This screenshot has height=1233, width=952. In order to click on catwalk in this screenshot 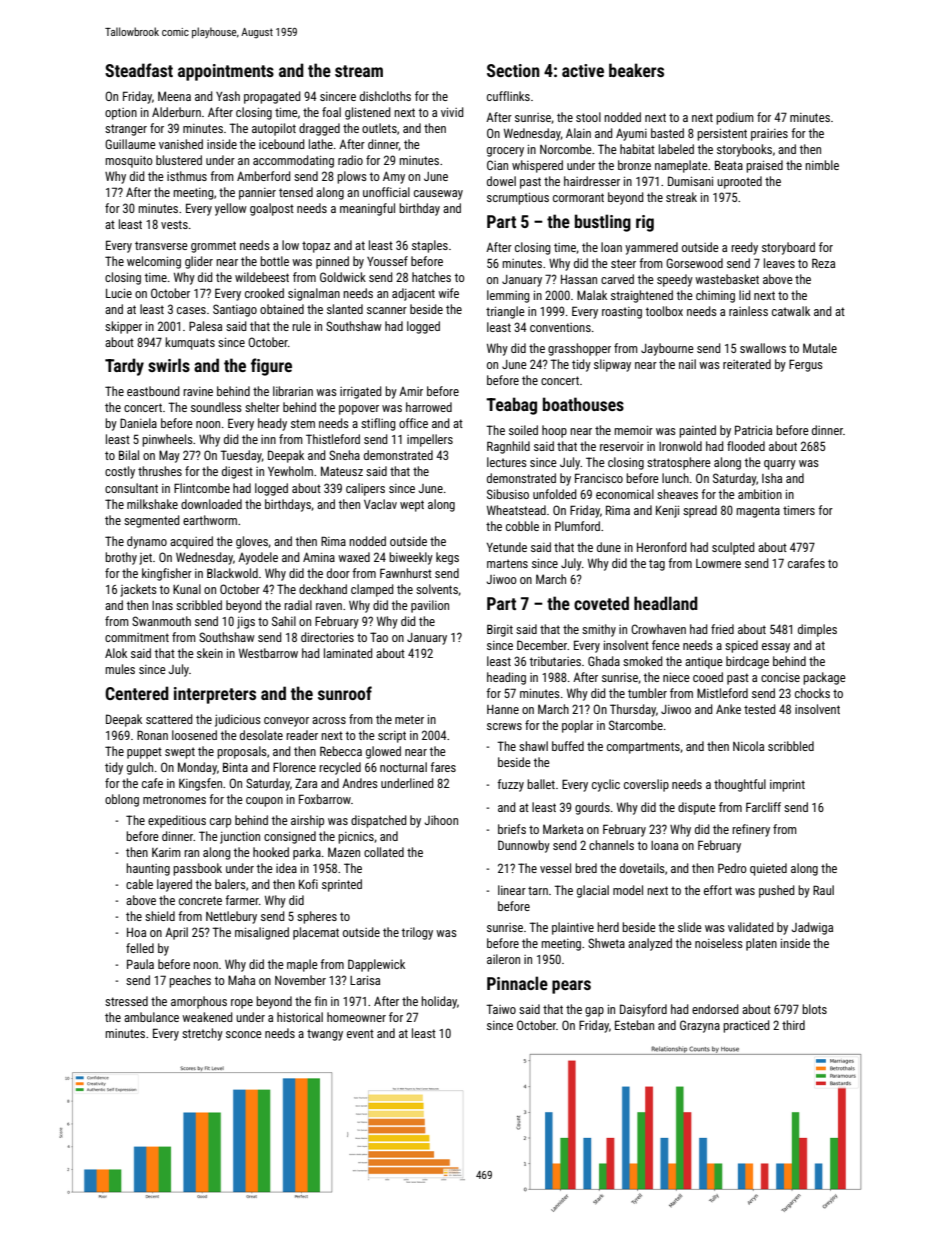, I will do `click(791, 311)`.
